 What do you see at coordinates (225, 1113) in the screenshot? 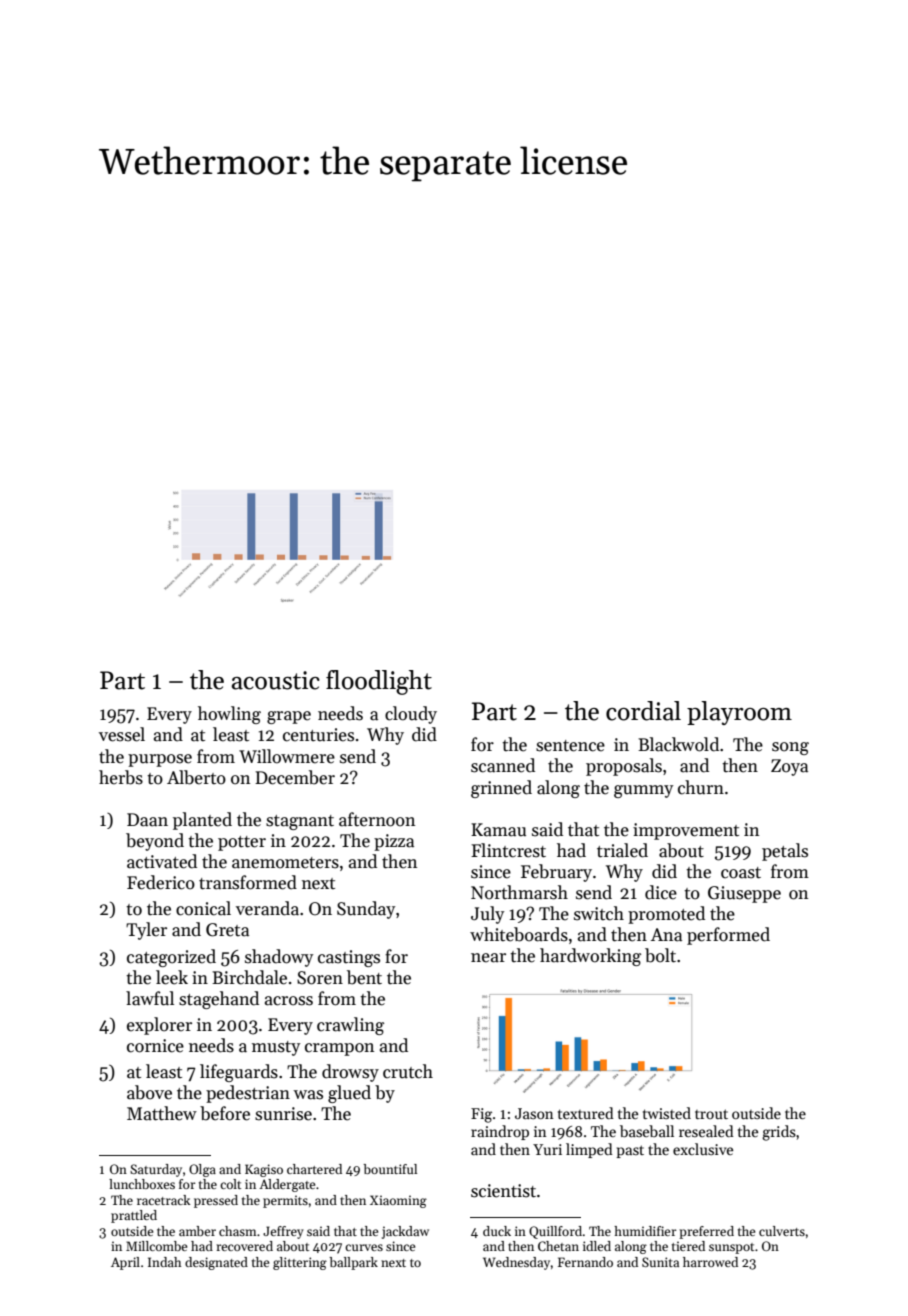
I see `before` at bounding box center [225, 1113].
